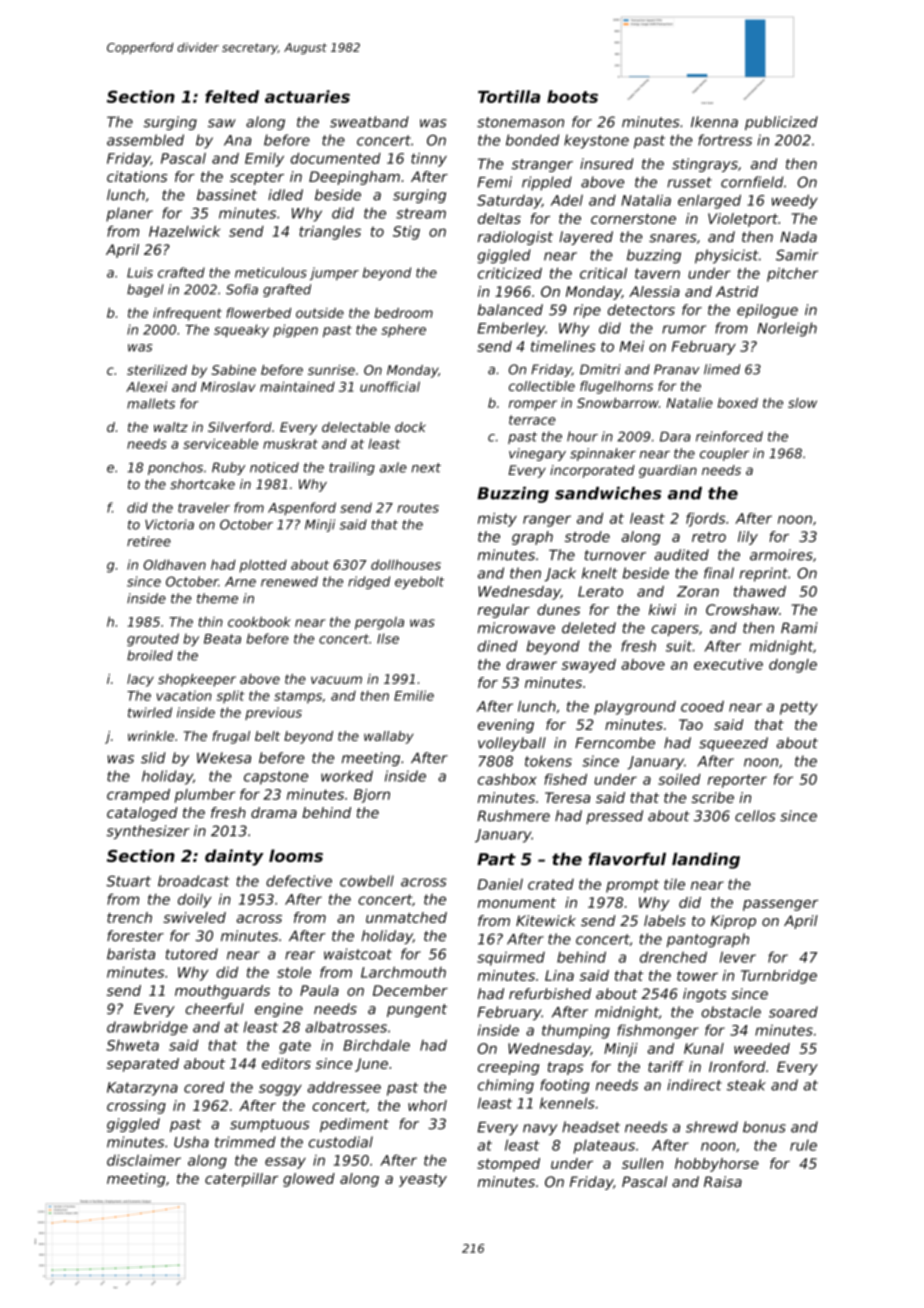 The height and width of the screenshot is (1308, 924). Describe the element at coordinates (798, 237) in the screenshot. I see `Nada` at that location.
